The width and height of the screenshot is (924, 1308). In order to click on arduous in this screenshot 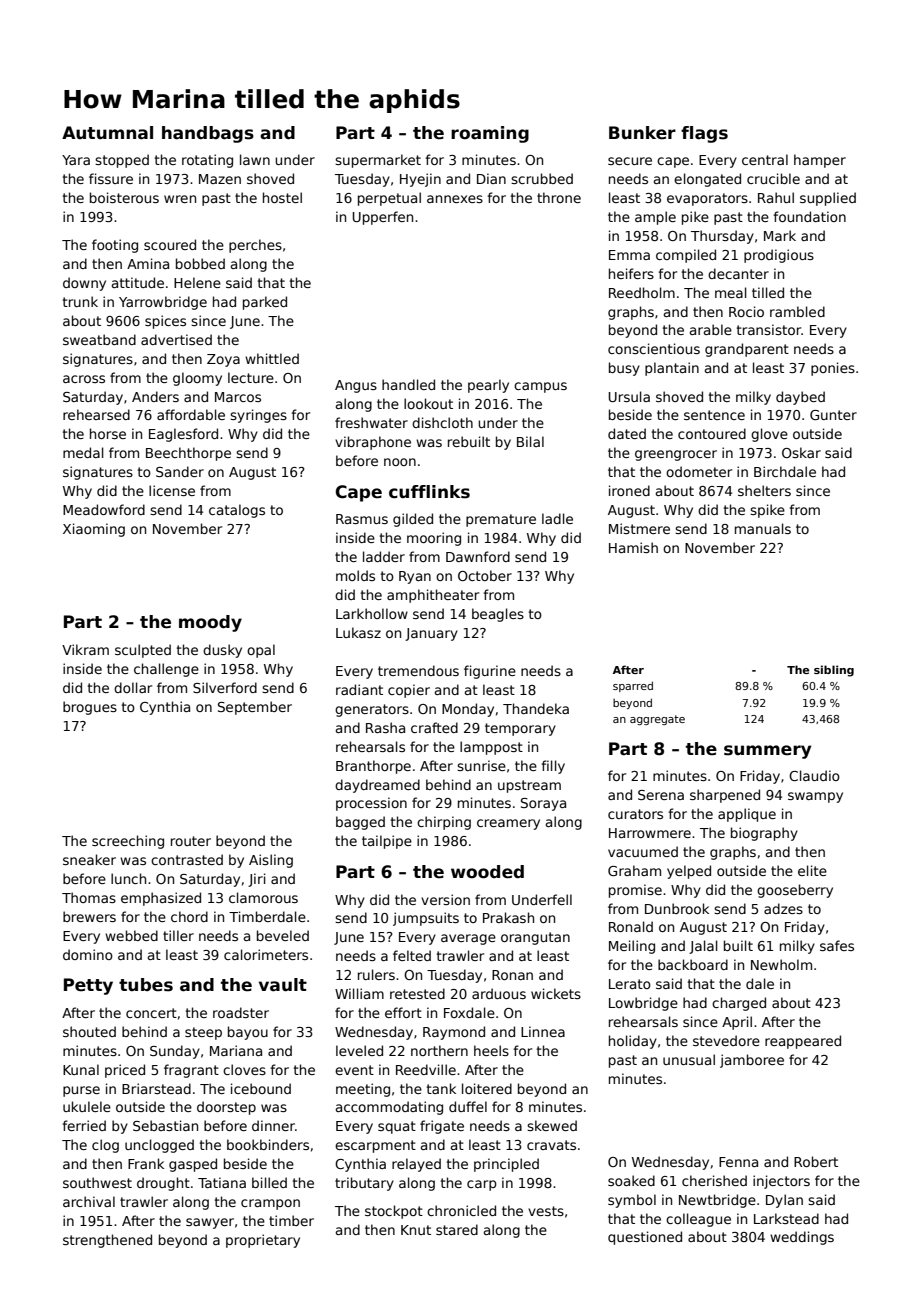, I will do `click(499, 993)`.
